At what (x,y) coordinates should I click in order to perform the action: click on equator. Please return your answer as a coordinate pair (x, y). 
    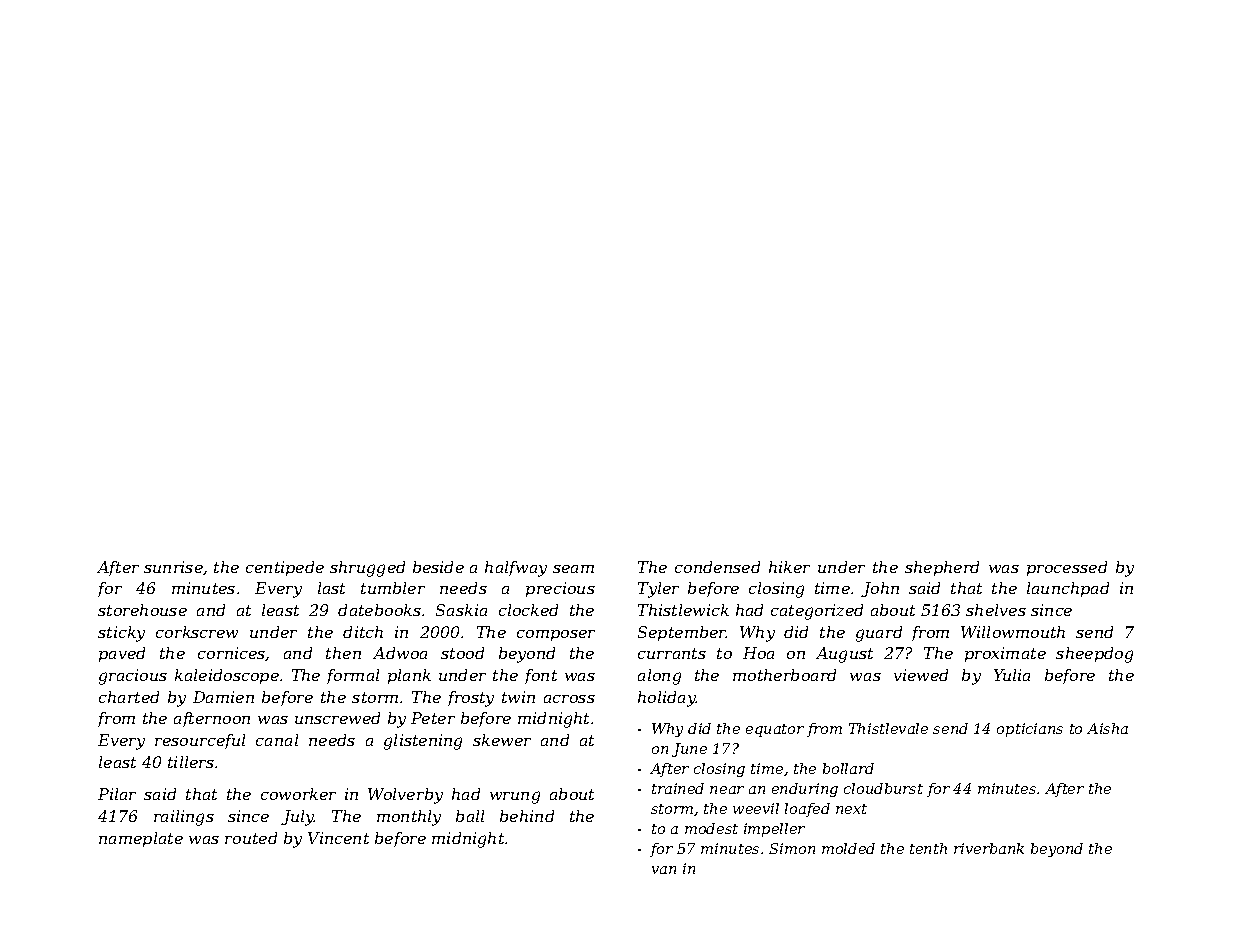
    Looking at the image, I should click on (775, 730).
